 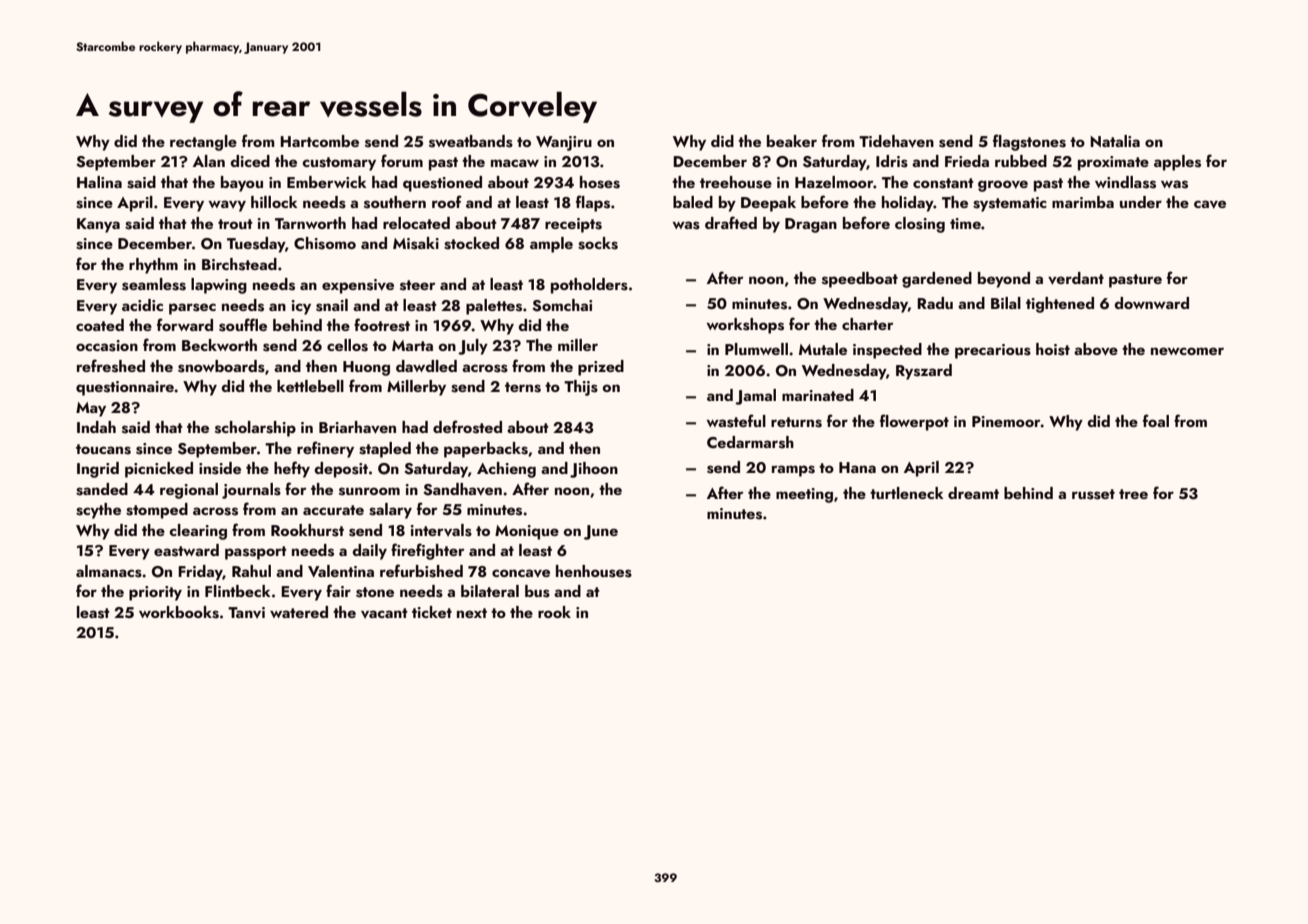 I want to click on rectangle, so click(x=203, y=143).
